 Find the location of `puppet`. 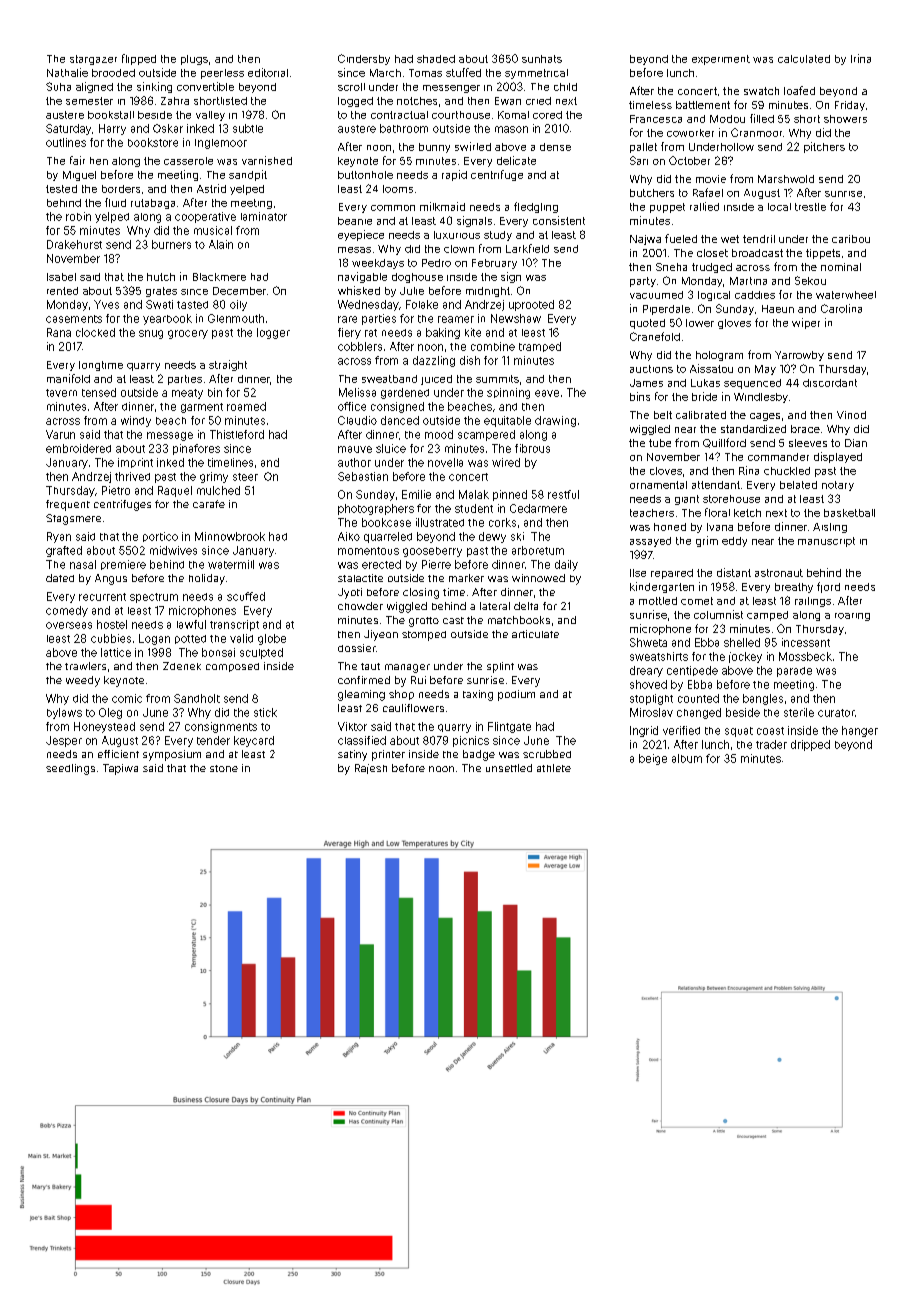

puppet is located at coordinates (667, 208).
